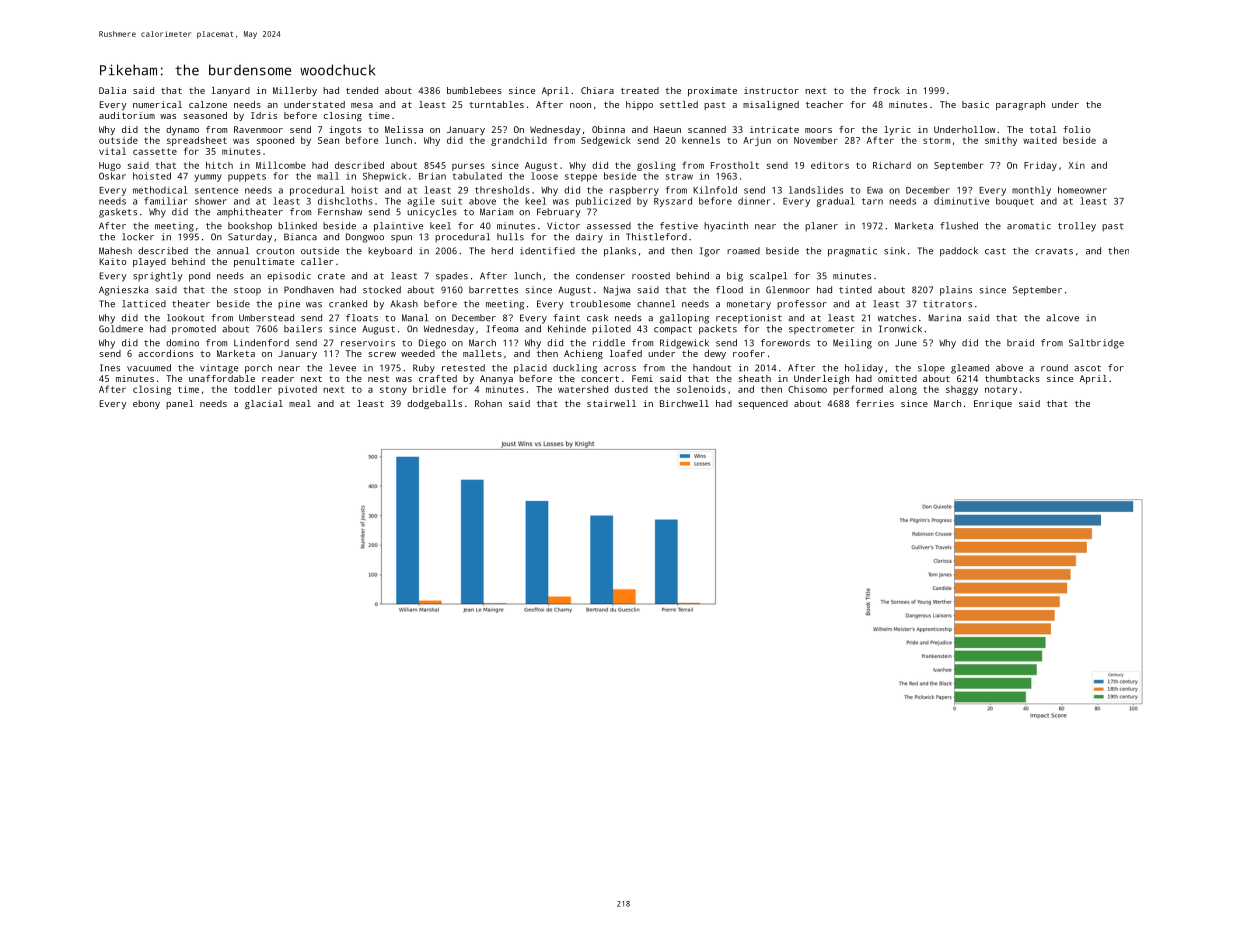 The height and width of the screenshot is (952, 1233). Describe the element at coordinates (179, 404) in the screenshot. I see `panel` at that location.
